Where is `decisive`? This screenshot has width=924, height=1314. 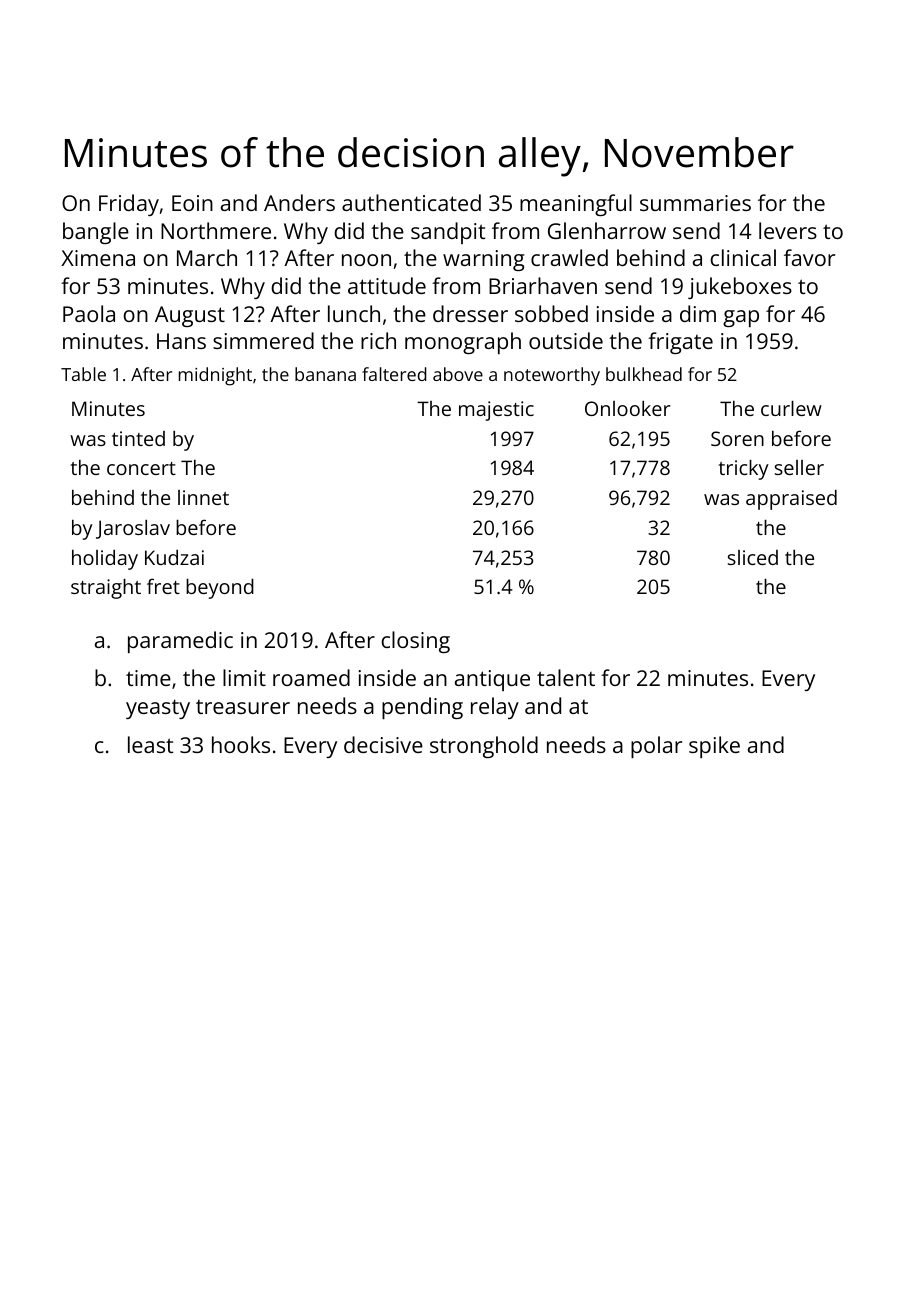
decisive is located at coordinates (383, 744).
